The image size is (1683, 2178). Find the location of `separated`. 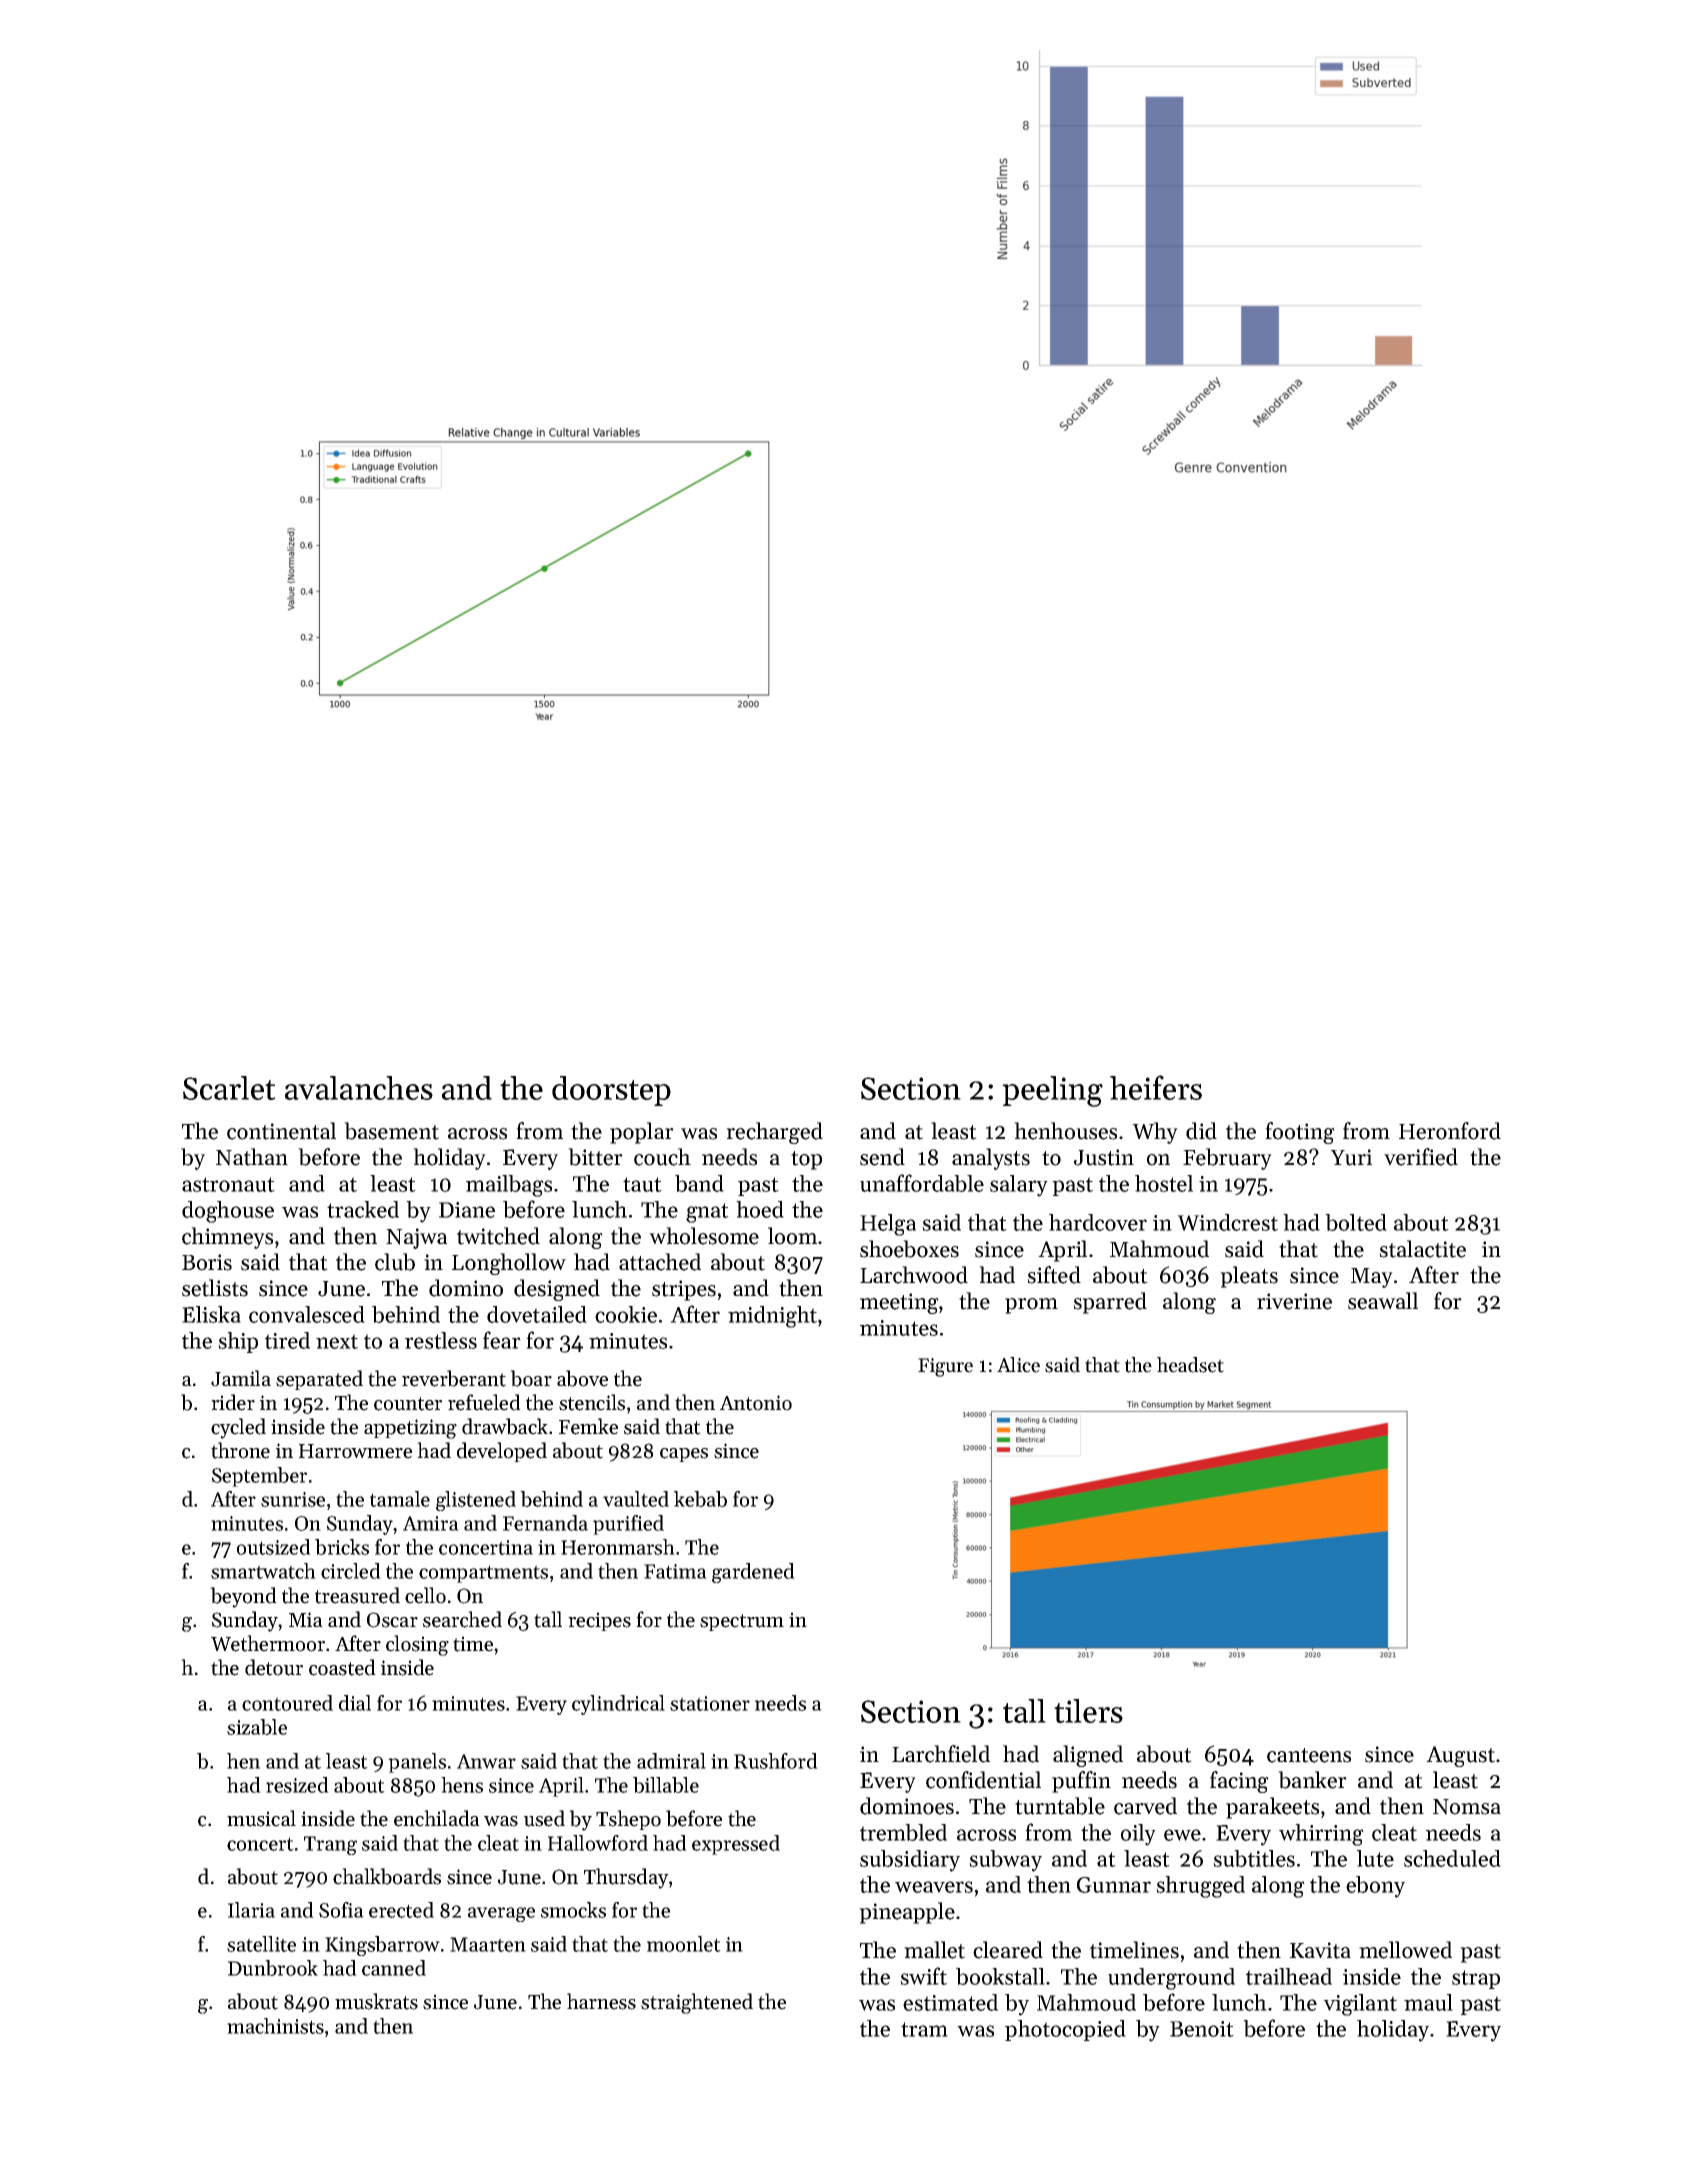

separated is located at coordinates (319, 1380).
